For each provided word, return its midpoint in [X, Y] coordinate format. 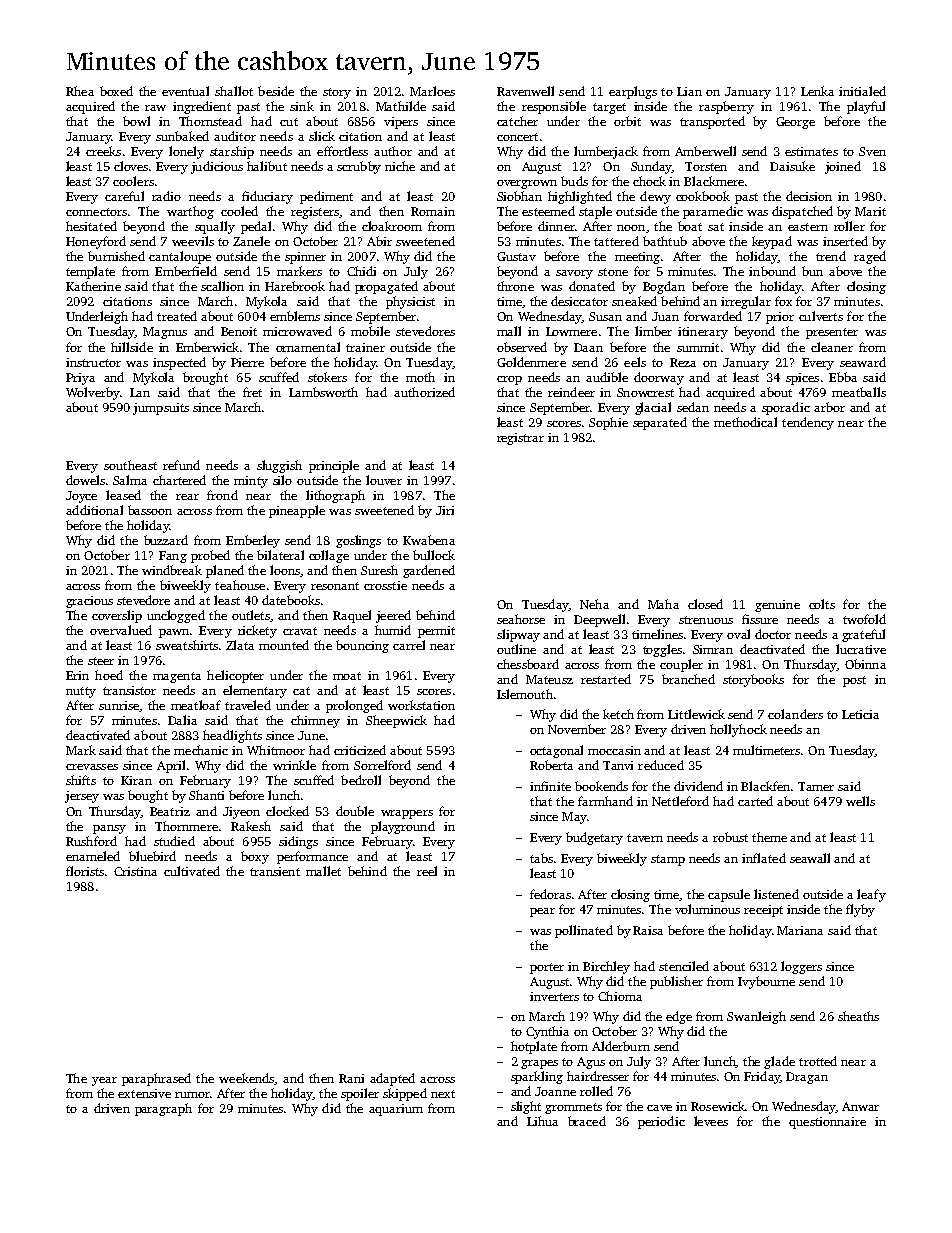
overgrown [527, 184]
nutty [81, 692]
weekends [246, 1078]
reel [427, 871]
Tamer [816, 786]
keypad [772, 242]
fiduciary [267, 197]
